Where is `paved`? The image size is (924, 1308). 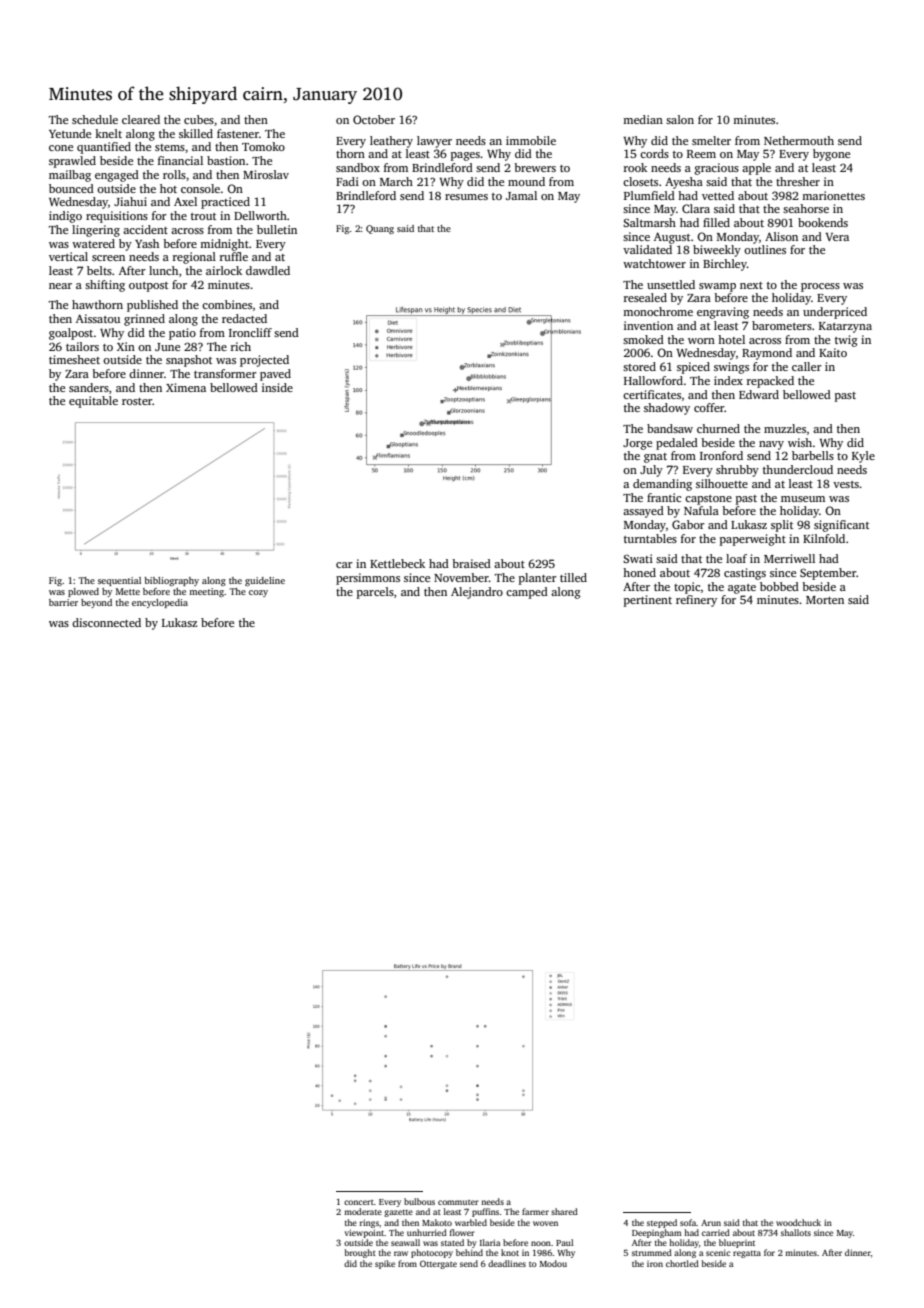 paved is located at coordinates (275, 375).
